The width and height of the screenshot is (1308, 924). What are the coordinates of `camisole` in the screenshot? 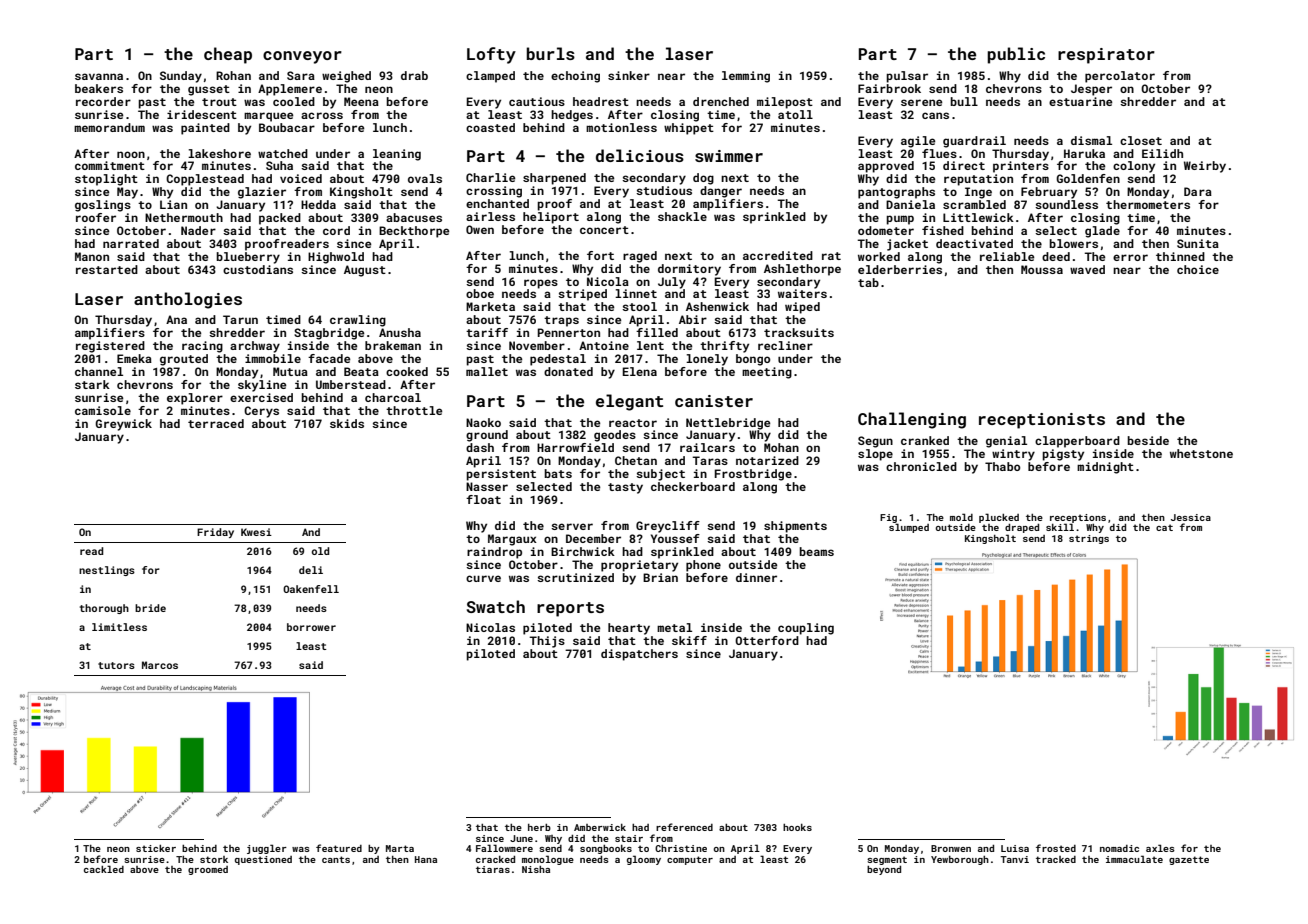 It's located at (103, 410).
